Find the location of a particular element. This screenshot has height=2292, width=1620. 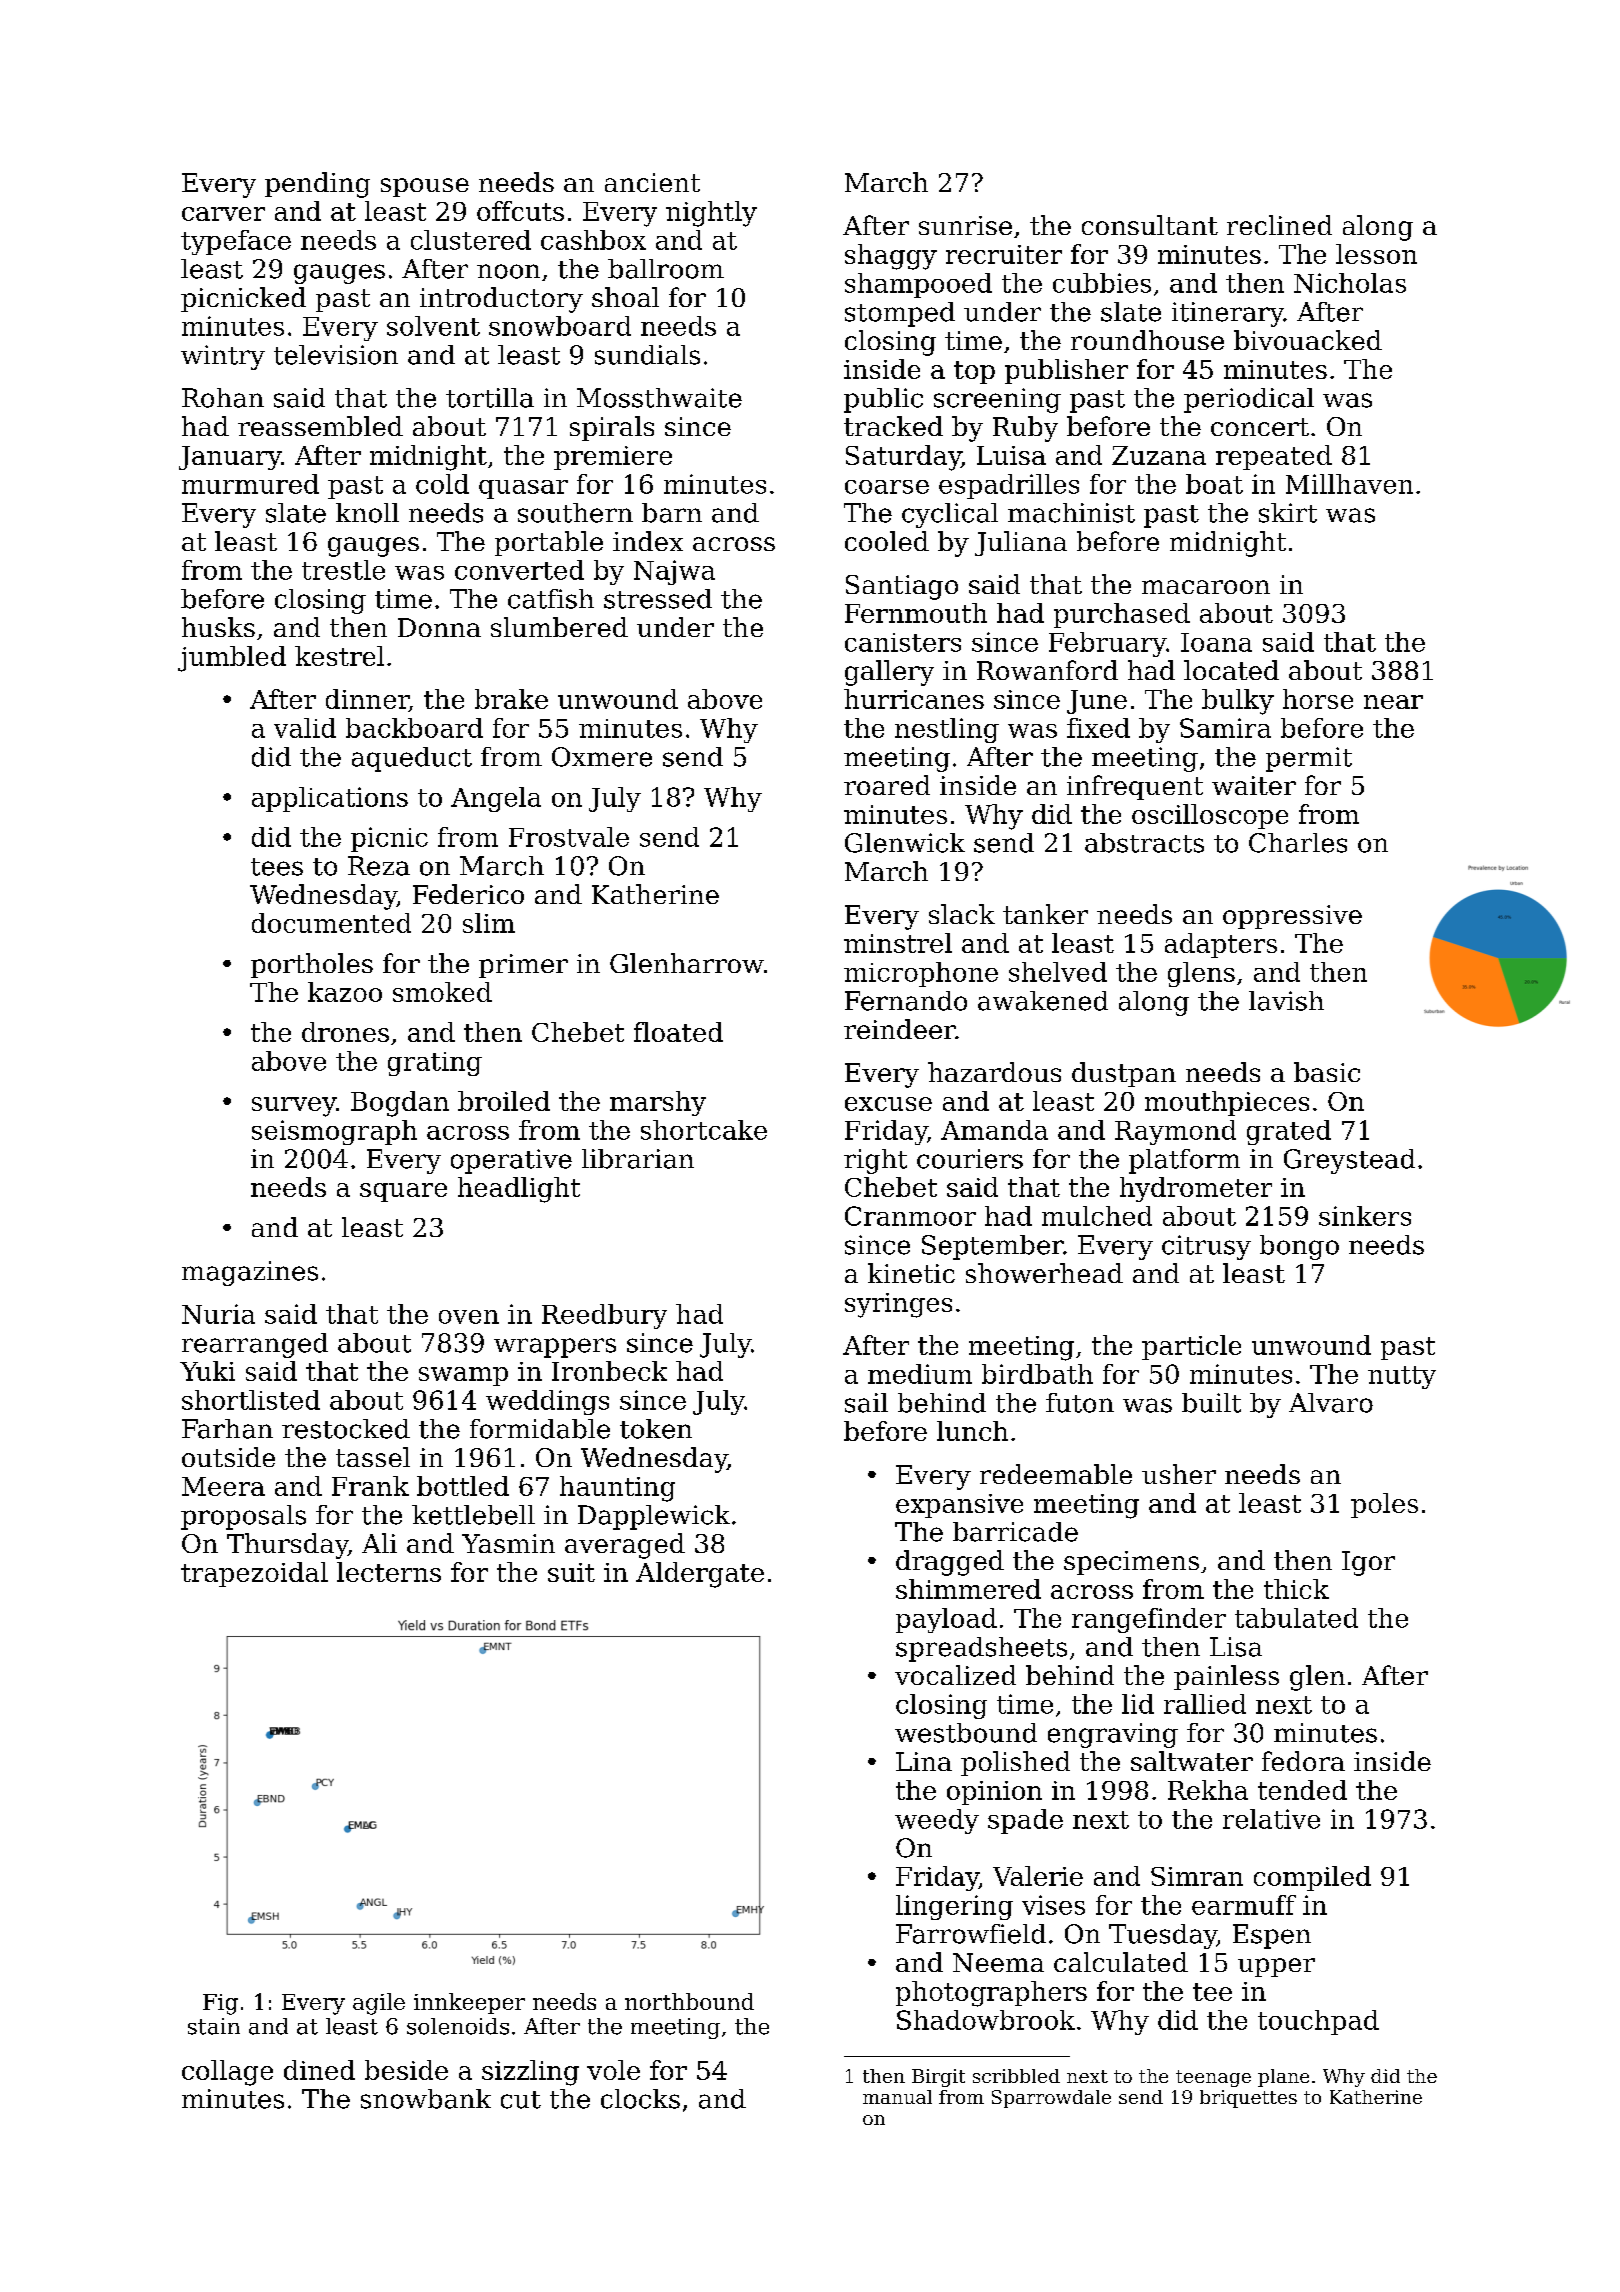

restocked is located at coordinates (346, 1429).
